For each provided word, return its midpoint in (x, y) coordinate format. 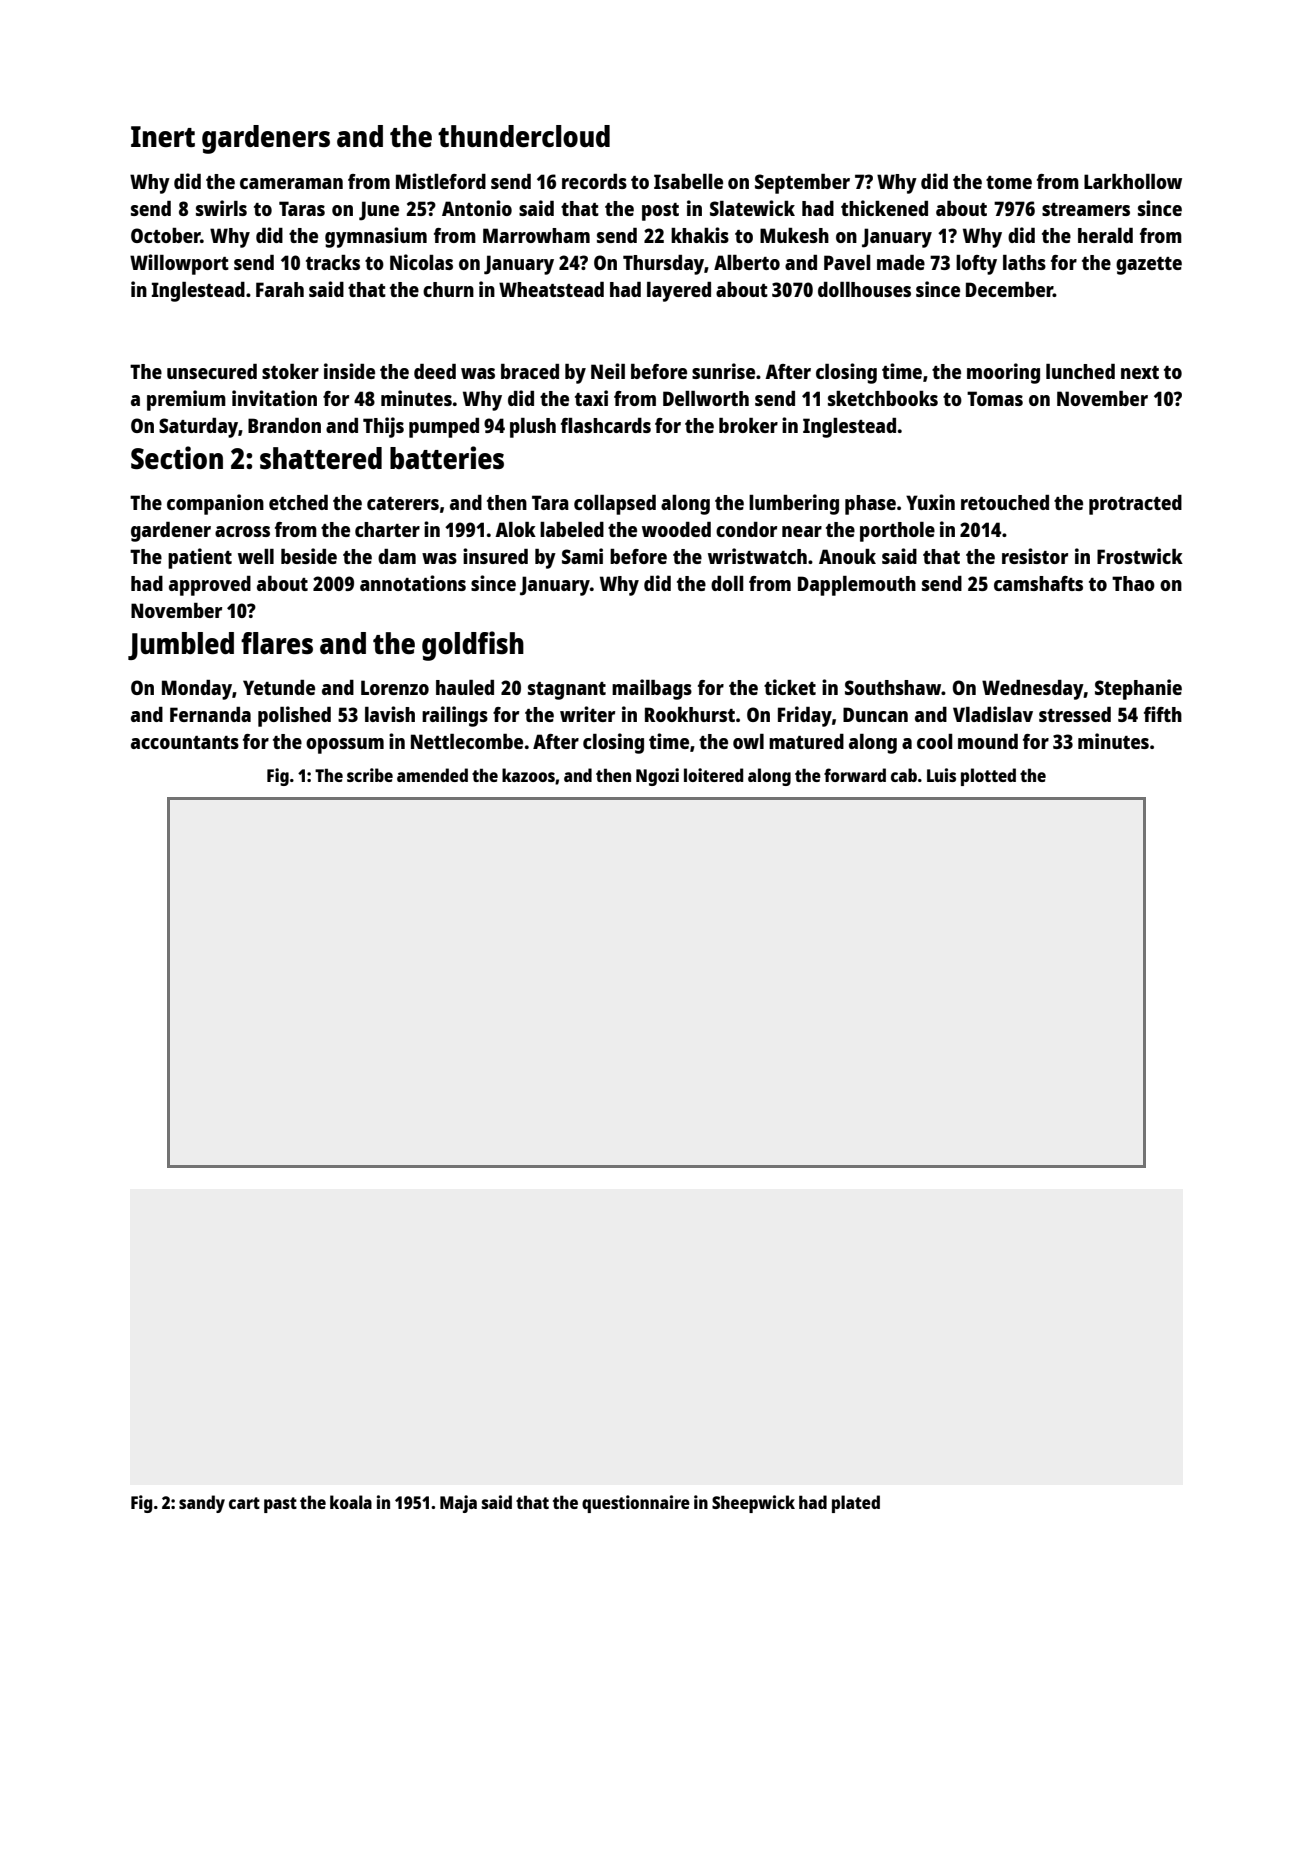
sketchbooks (883, 398)
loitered (713, 775)
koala (351, 1502)
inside (349, 371)
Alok (515, 529)
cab (904, 775)
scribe (370, 775)
